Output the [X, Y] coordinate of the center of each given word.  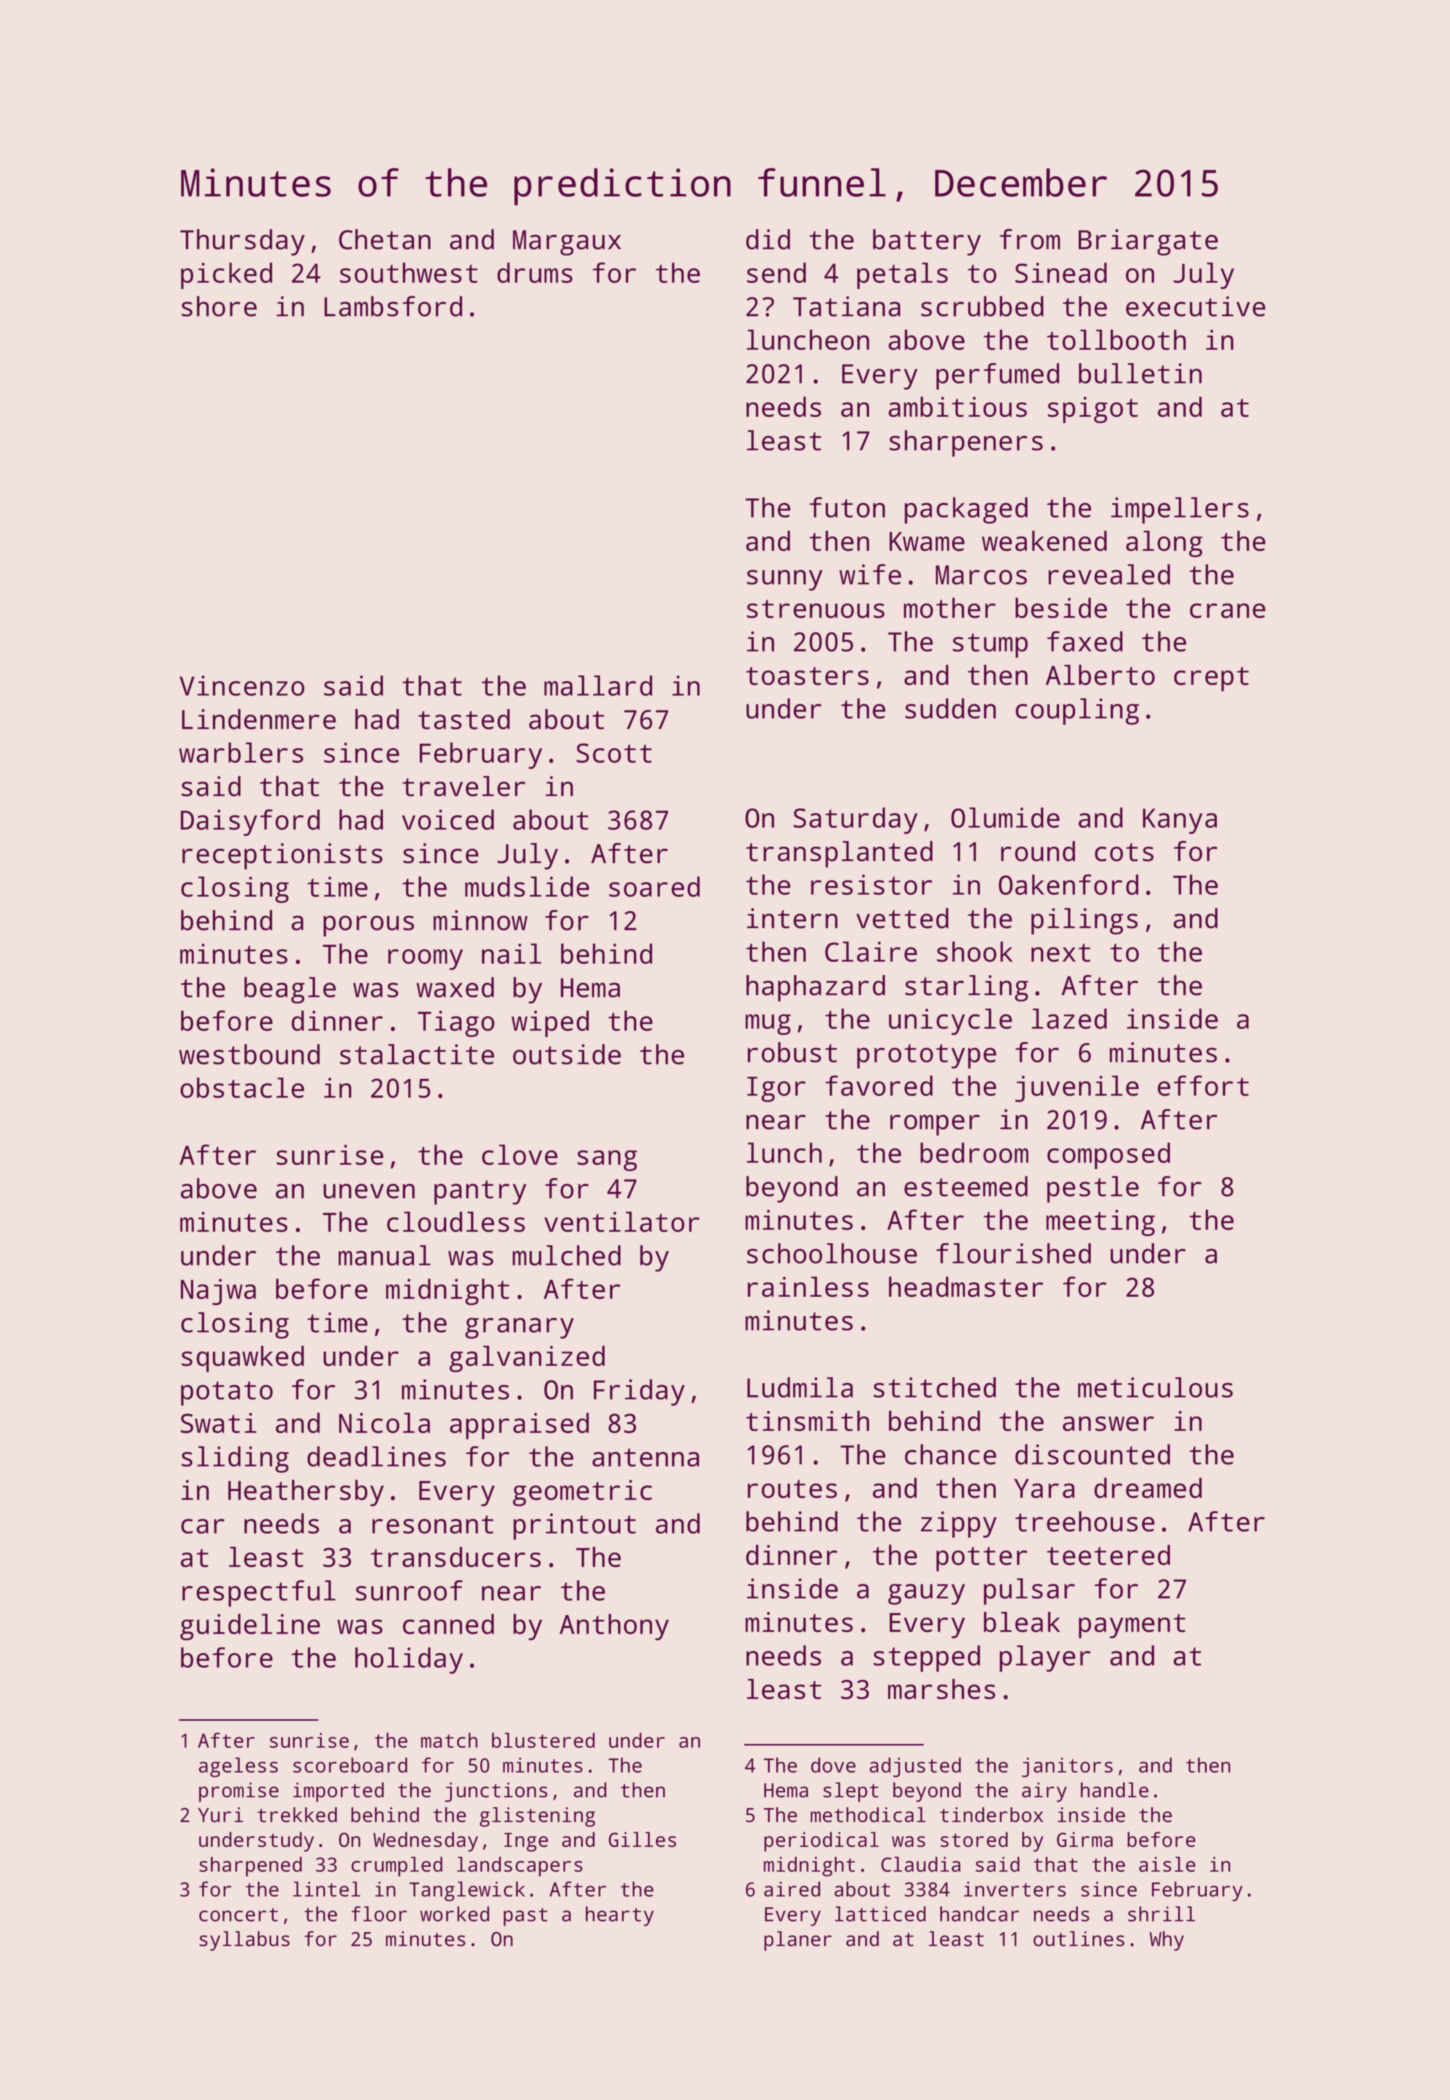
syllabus [244, 1941]
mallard [598, 685]
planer [798, 1941]
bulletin [1140, 373]
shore [219, 306]
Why [1167, 1941]
